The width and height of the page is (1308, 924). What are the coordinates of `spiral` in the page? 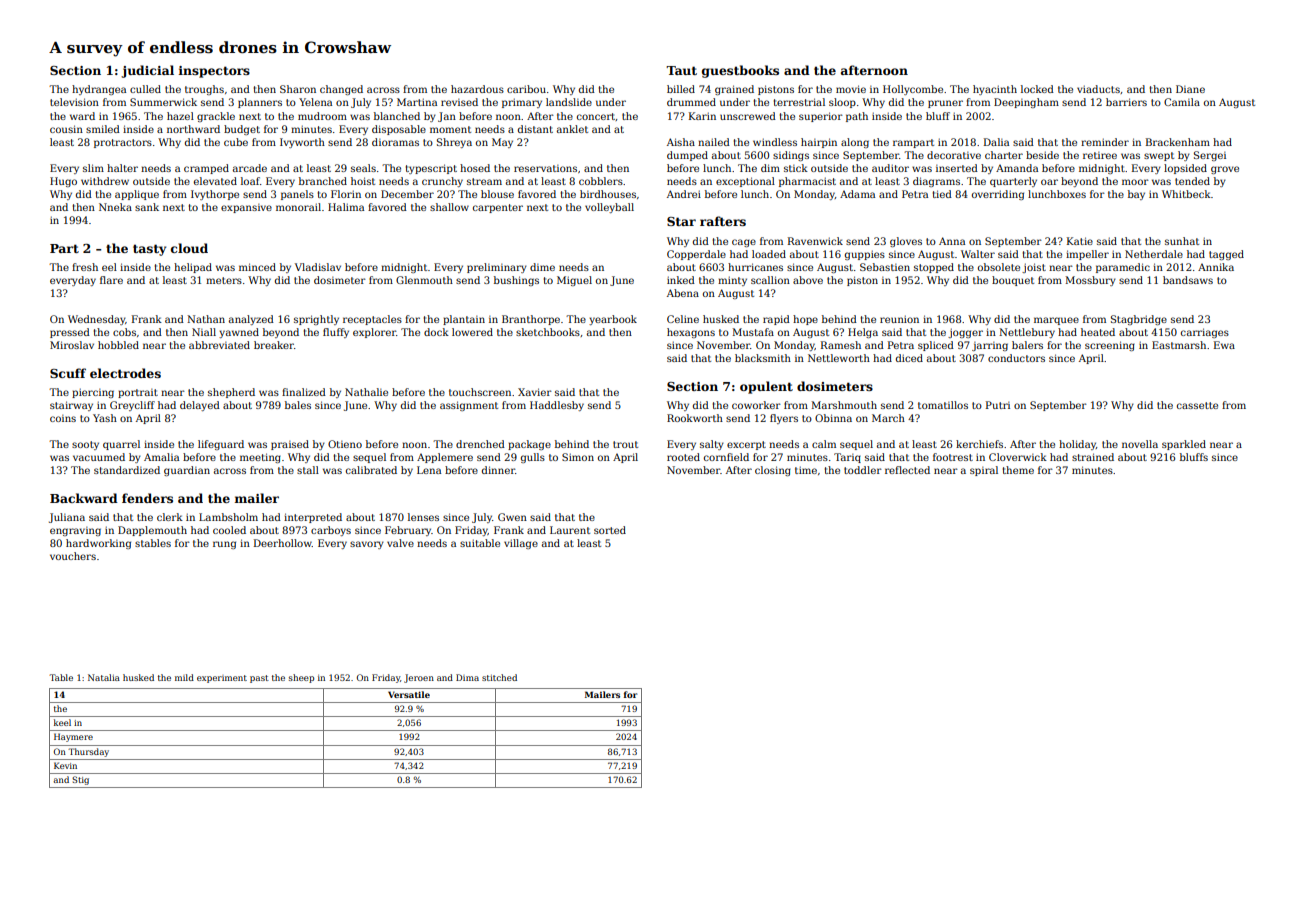 It's located at (984, 471).
